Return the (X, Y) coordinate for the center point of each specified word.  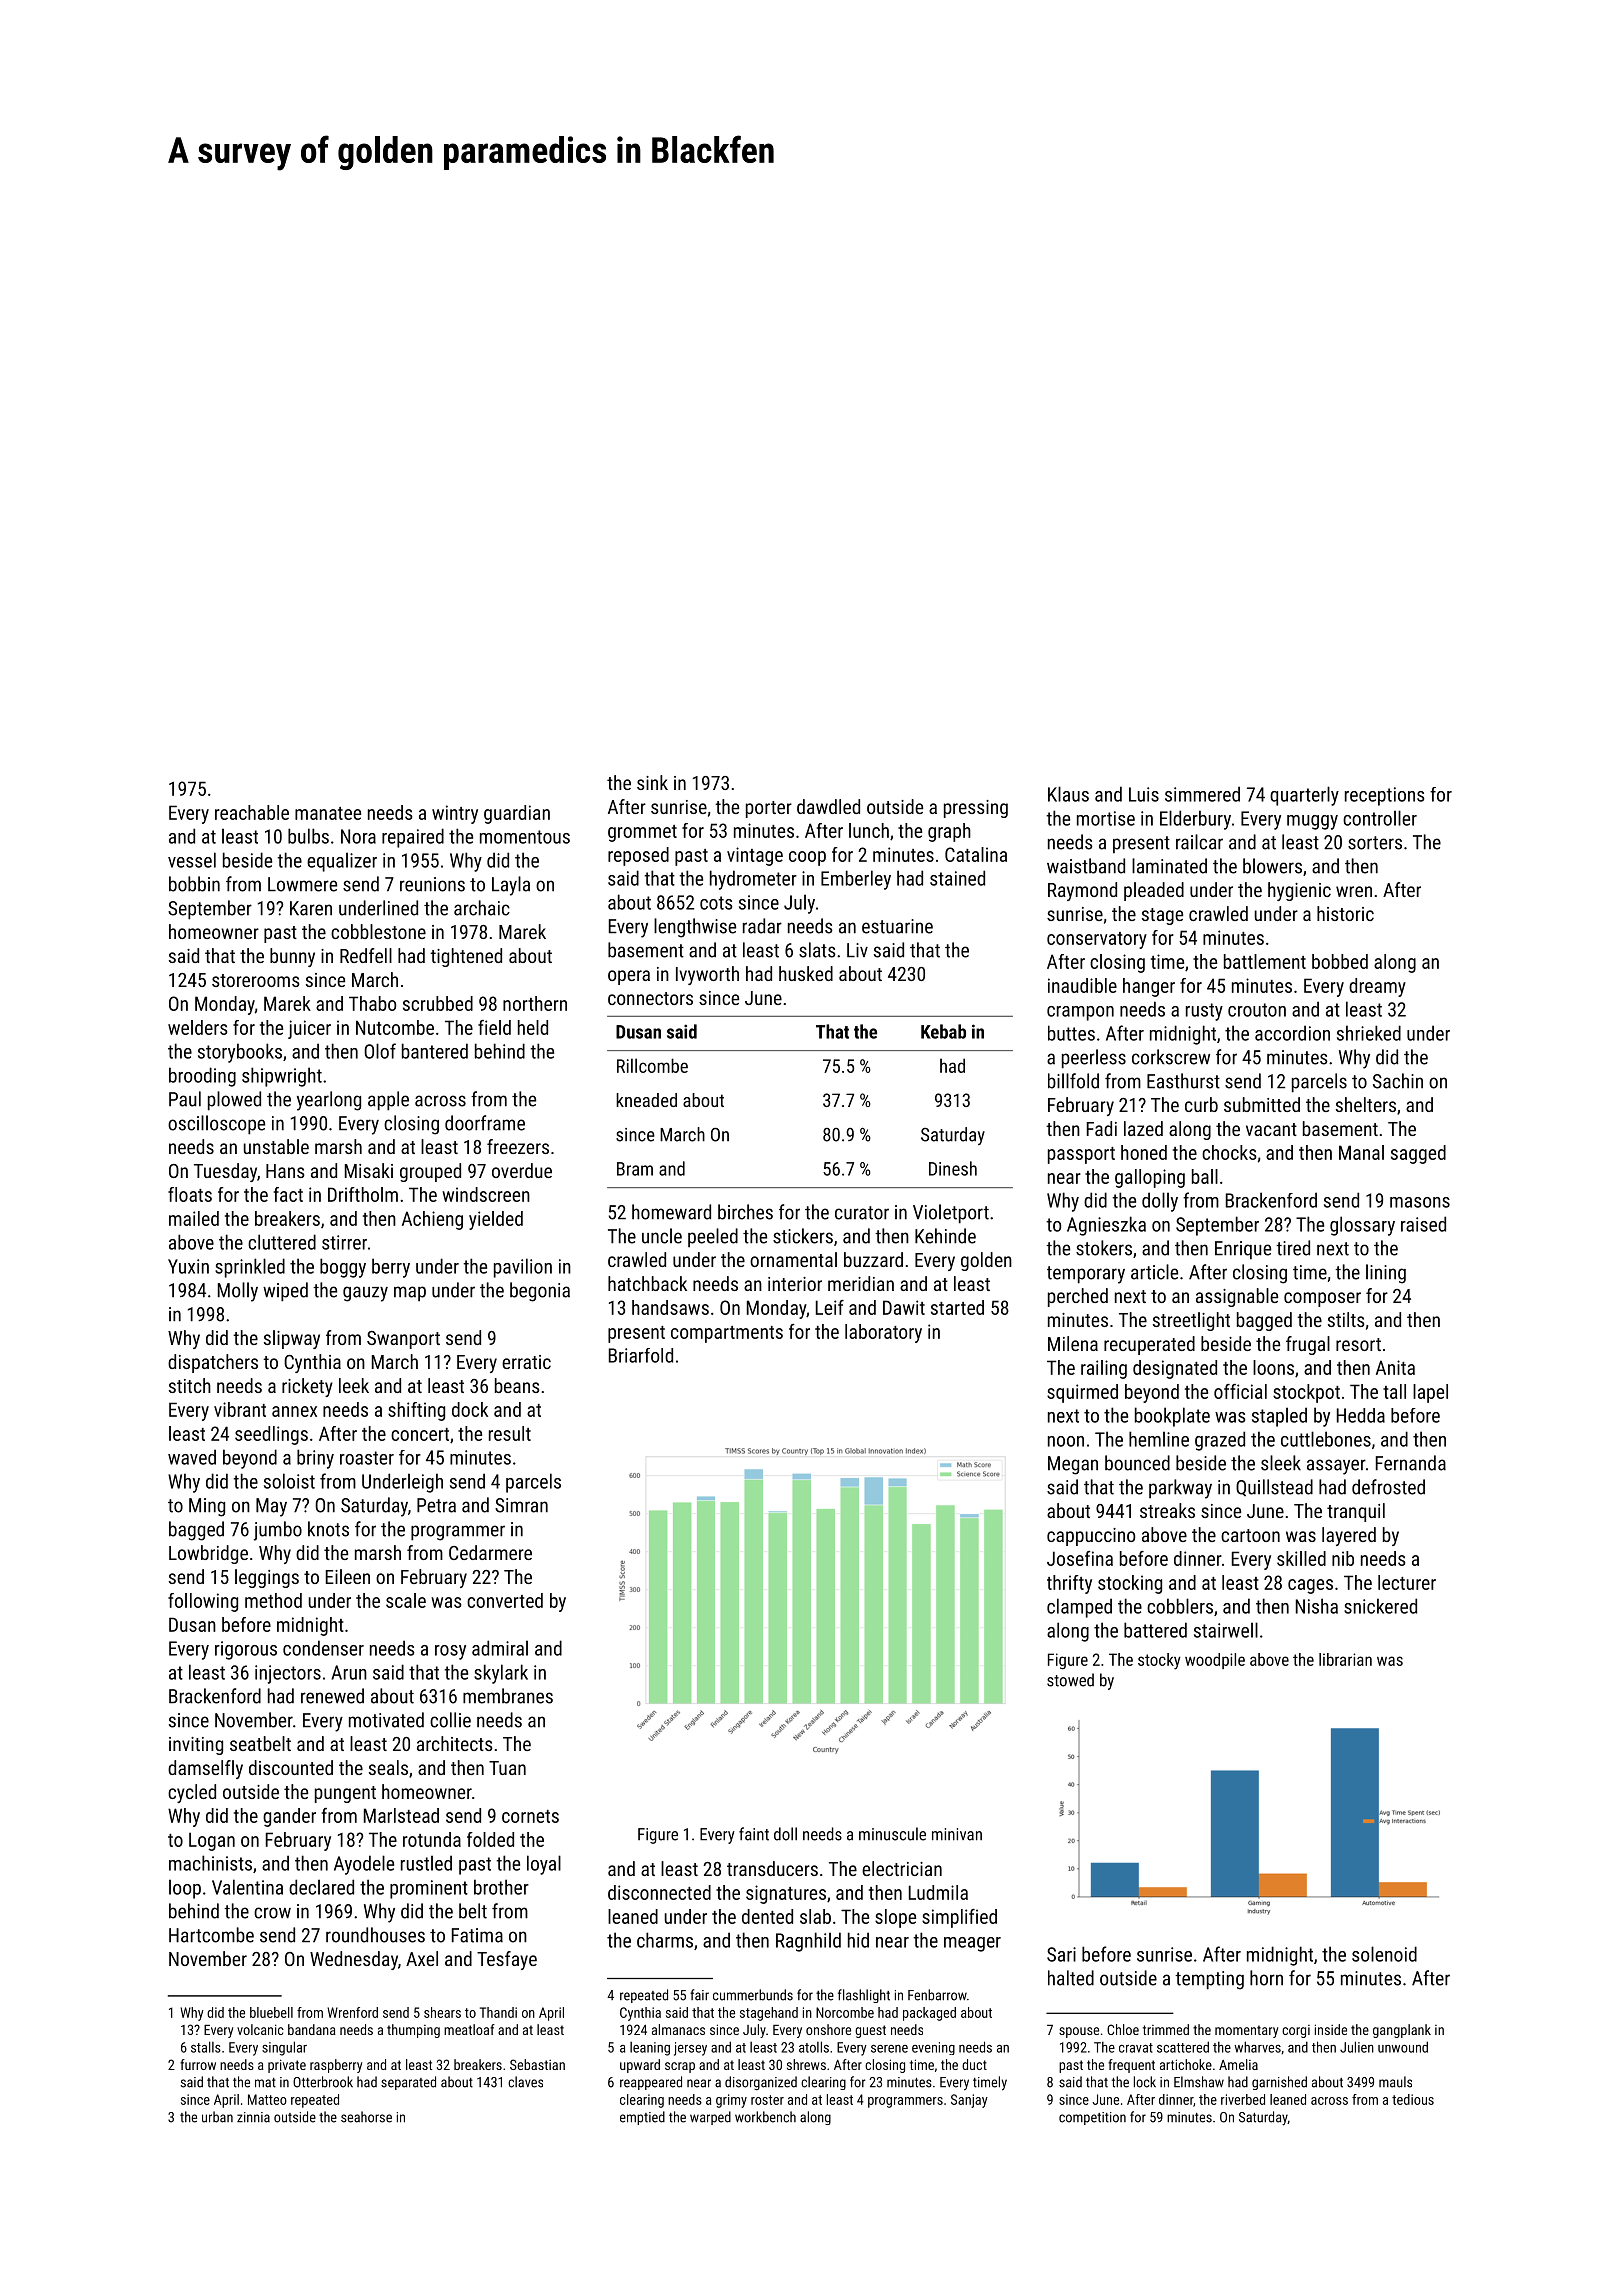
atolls (814, 2047)
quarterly (1304, 796)
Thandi (498, 2012)
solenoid (1384, 1954)
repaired (413, 838)
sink (652, 782)
